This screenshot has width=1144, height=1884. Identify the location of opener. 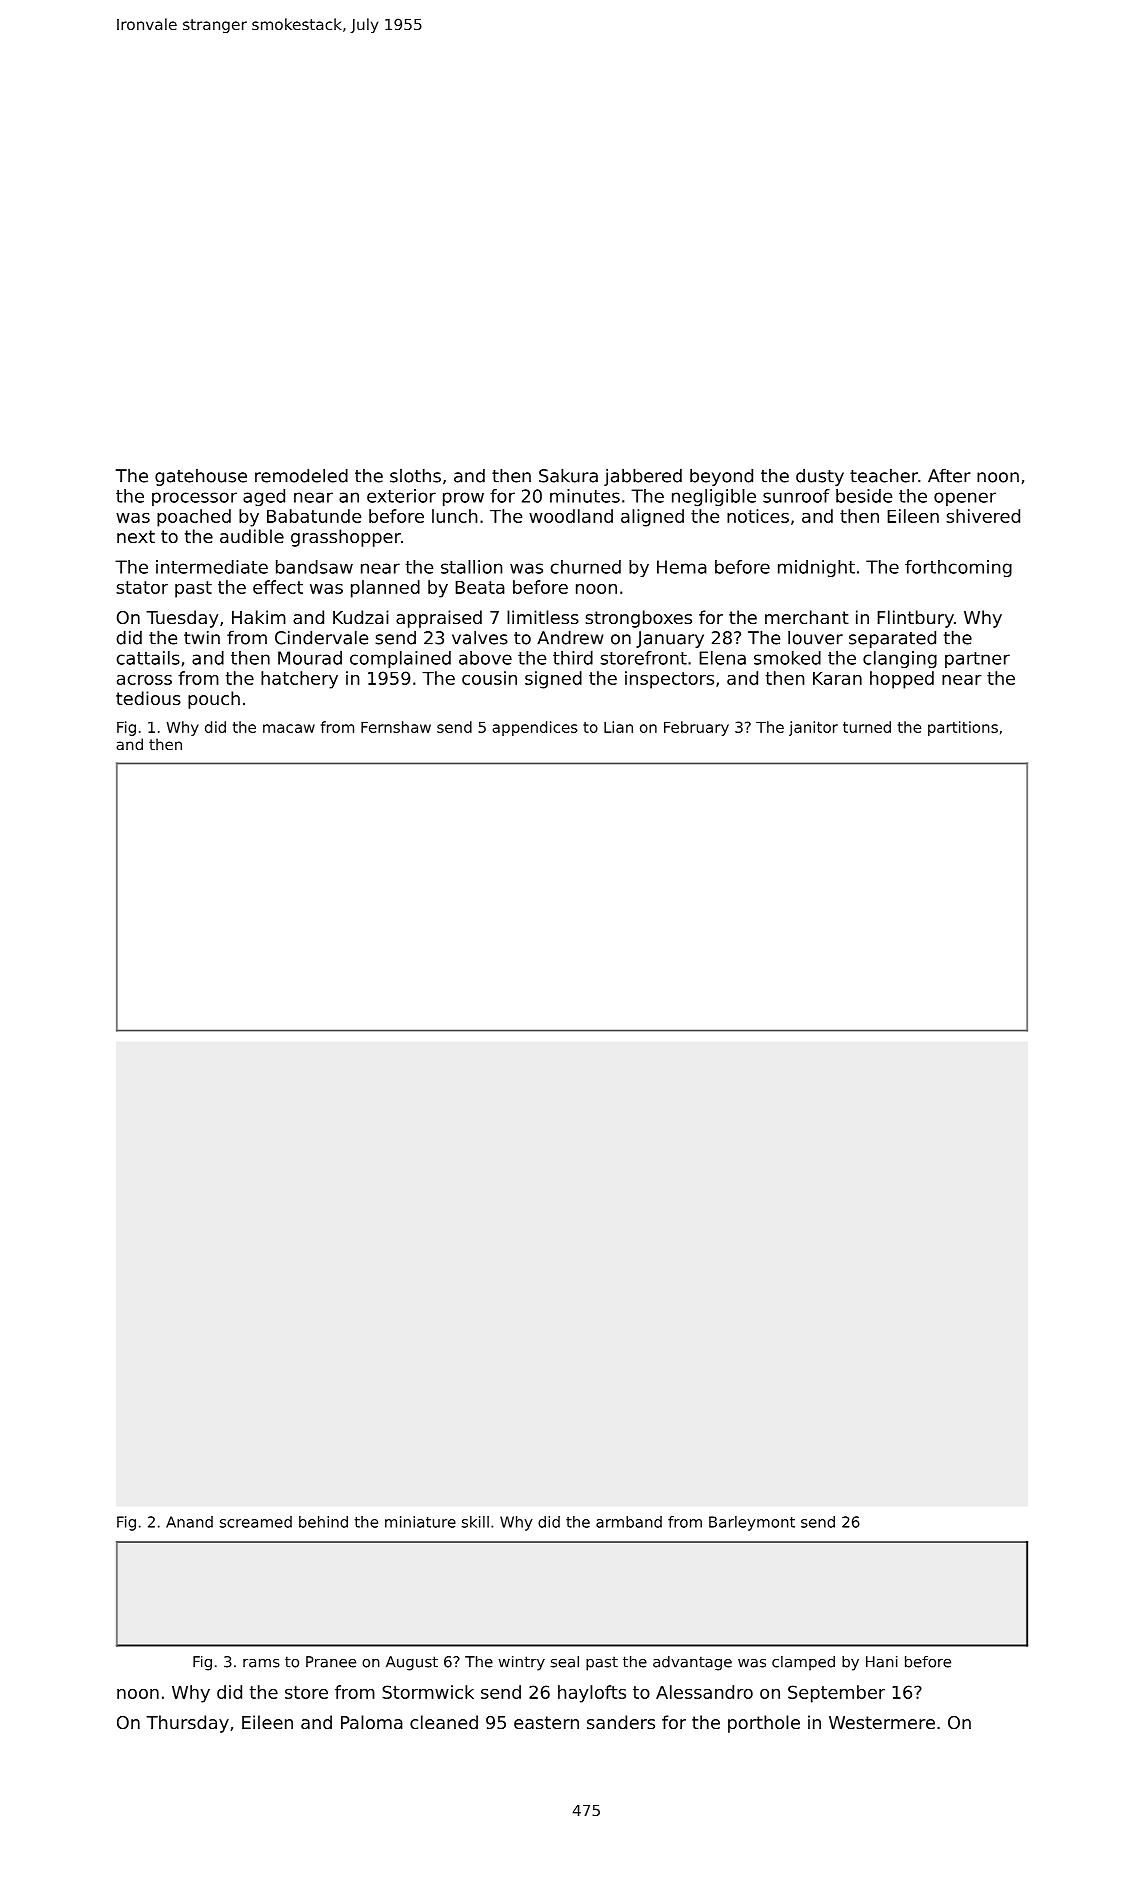
(965, 499).
